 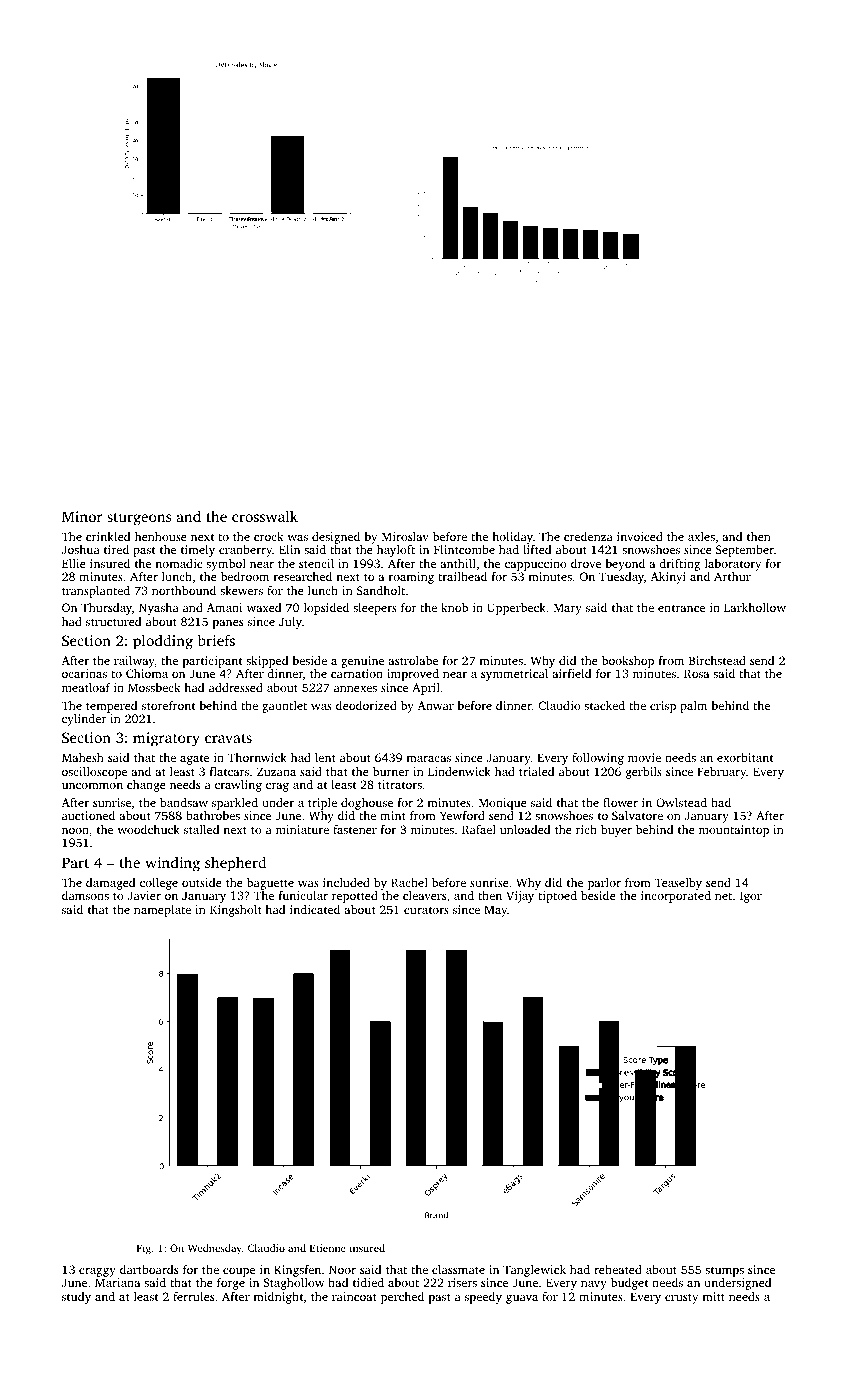 What do you see at coordinates (426, 910) in the document?
I see `curators` at bounding box center [426, 910].
